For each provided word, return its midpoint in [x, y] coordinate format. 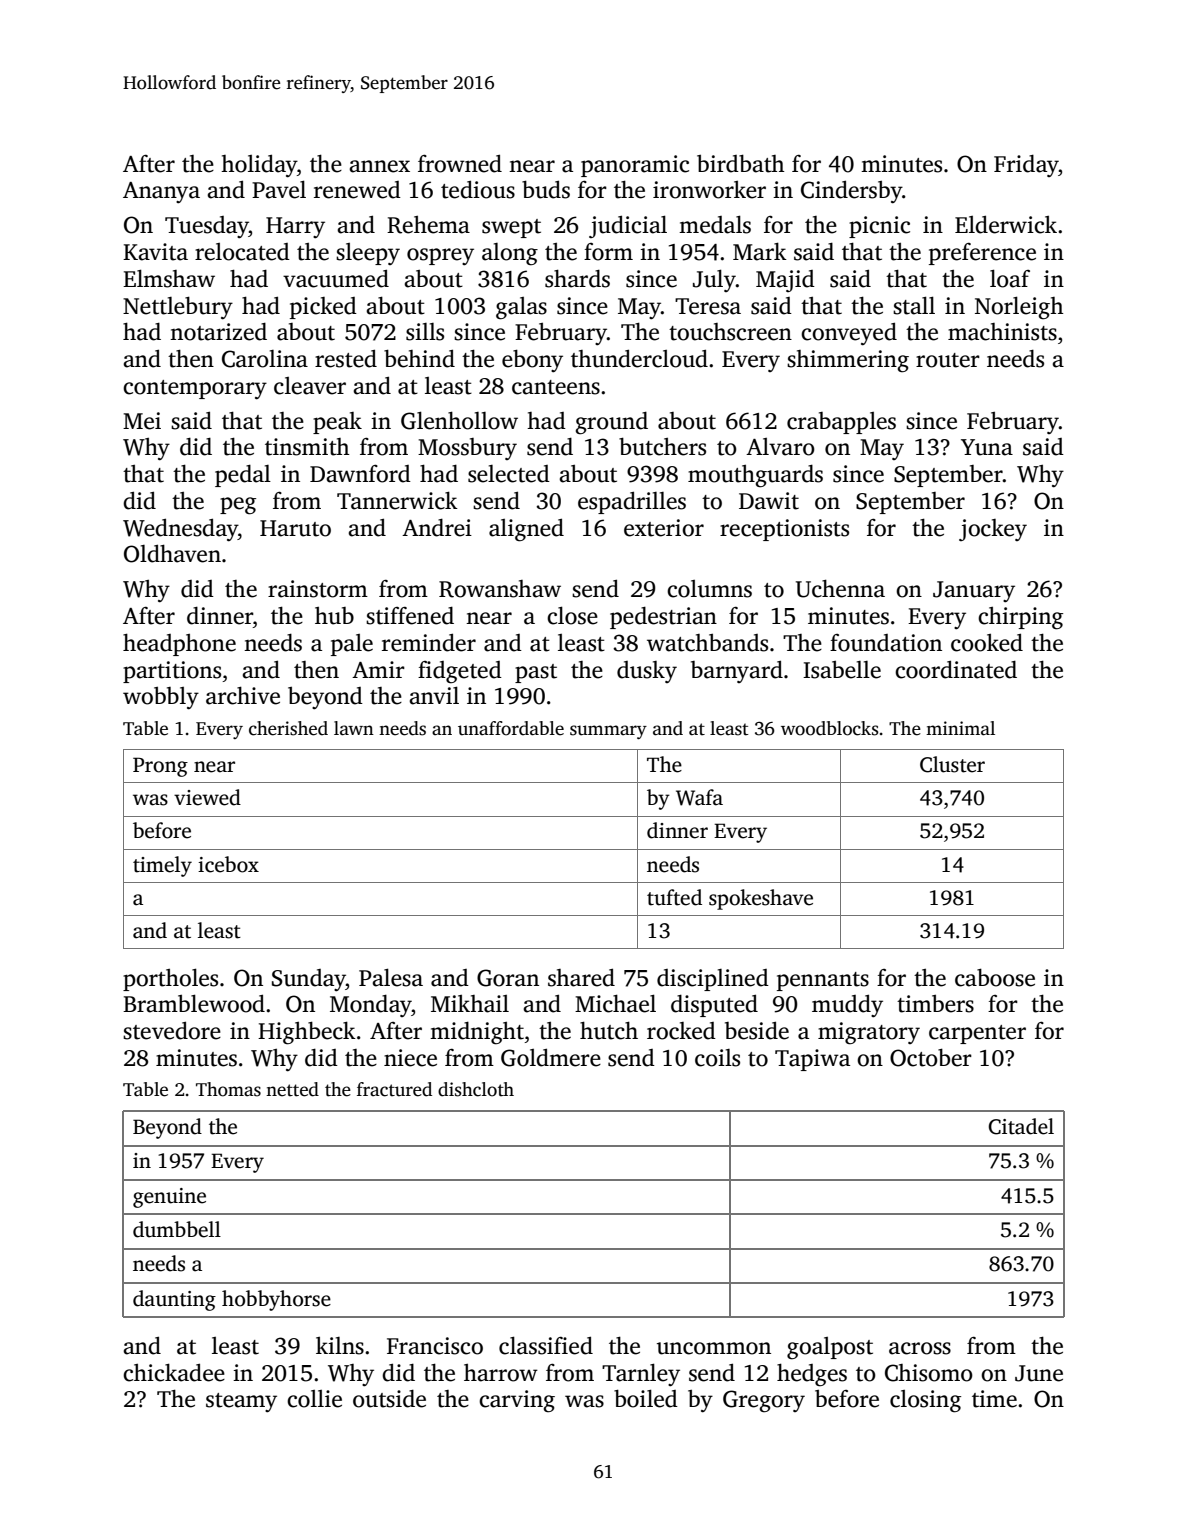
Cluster [952, 764]
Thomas [228, 1089]
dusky [647, 672]
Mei [142, 421]
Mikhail [470, 1004]
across [920, 1348]
